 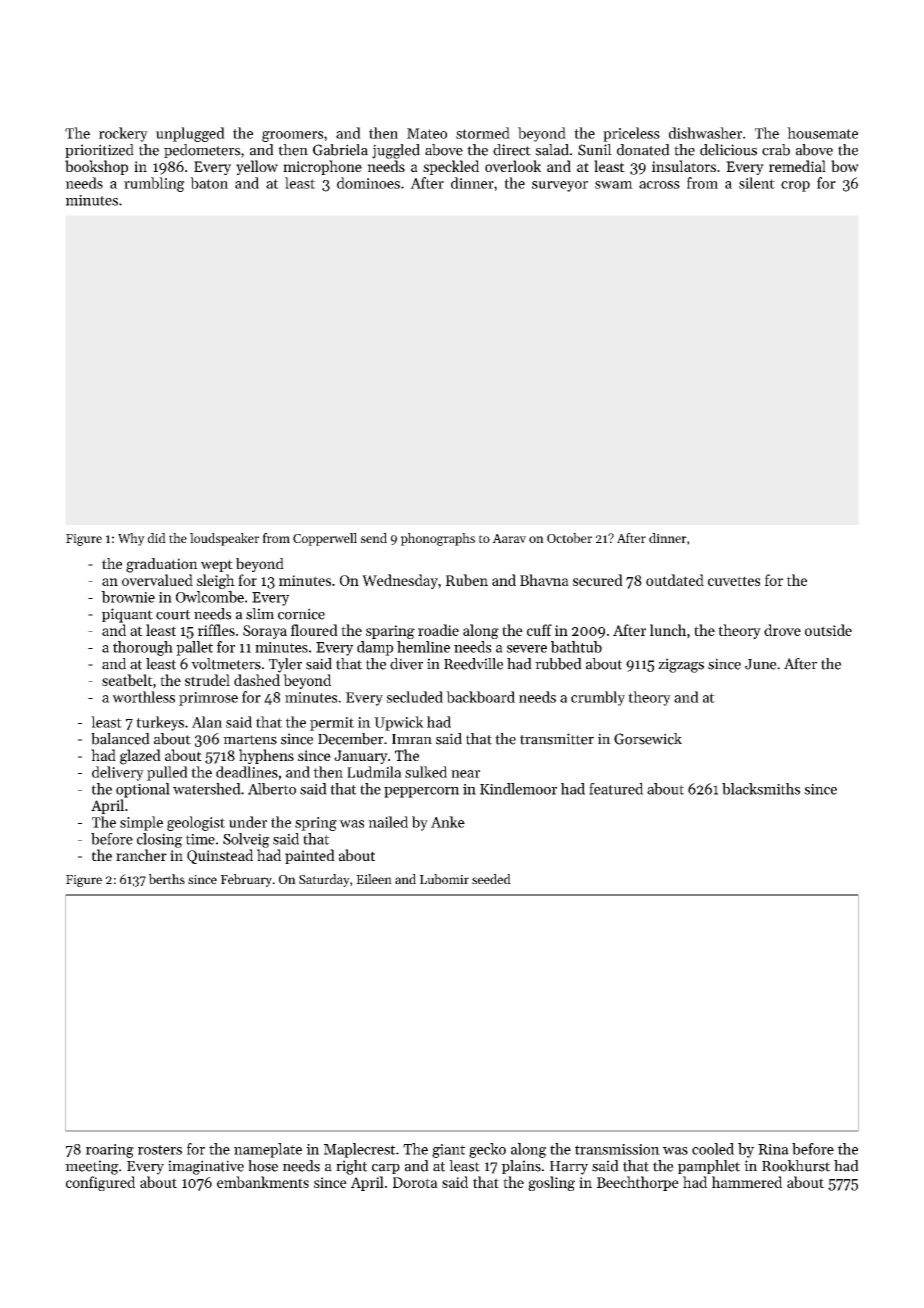 What do you see at coordinates (761, 789) in the image?
I see `blacksmiths` at bounding box center [761, 789].
